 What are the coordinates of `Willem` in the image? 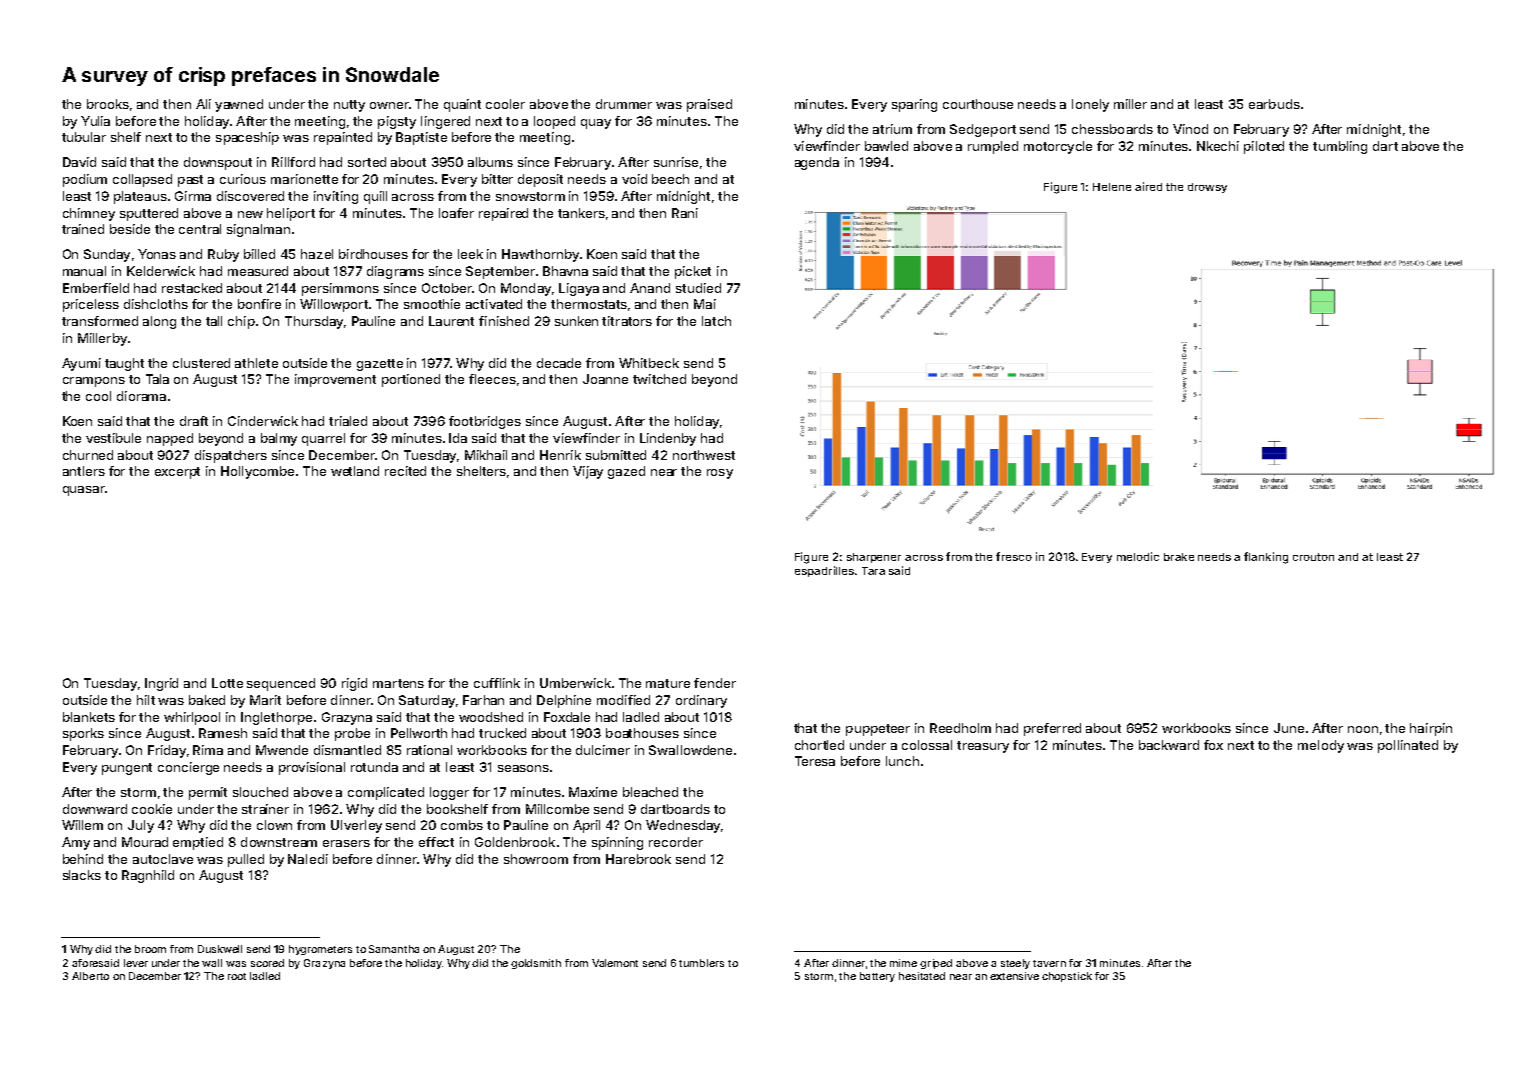 It's located at (82, 825).
